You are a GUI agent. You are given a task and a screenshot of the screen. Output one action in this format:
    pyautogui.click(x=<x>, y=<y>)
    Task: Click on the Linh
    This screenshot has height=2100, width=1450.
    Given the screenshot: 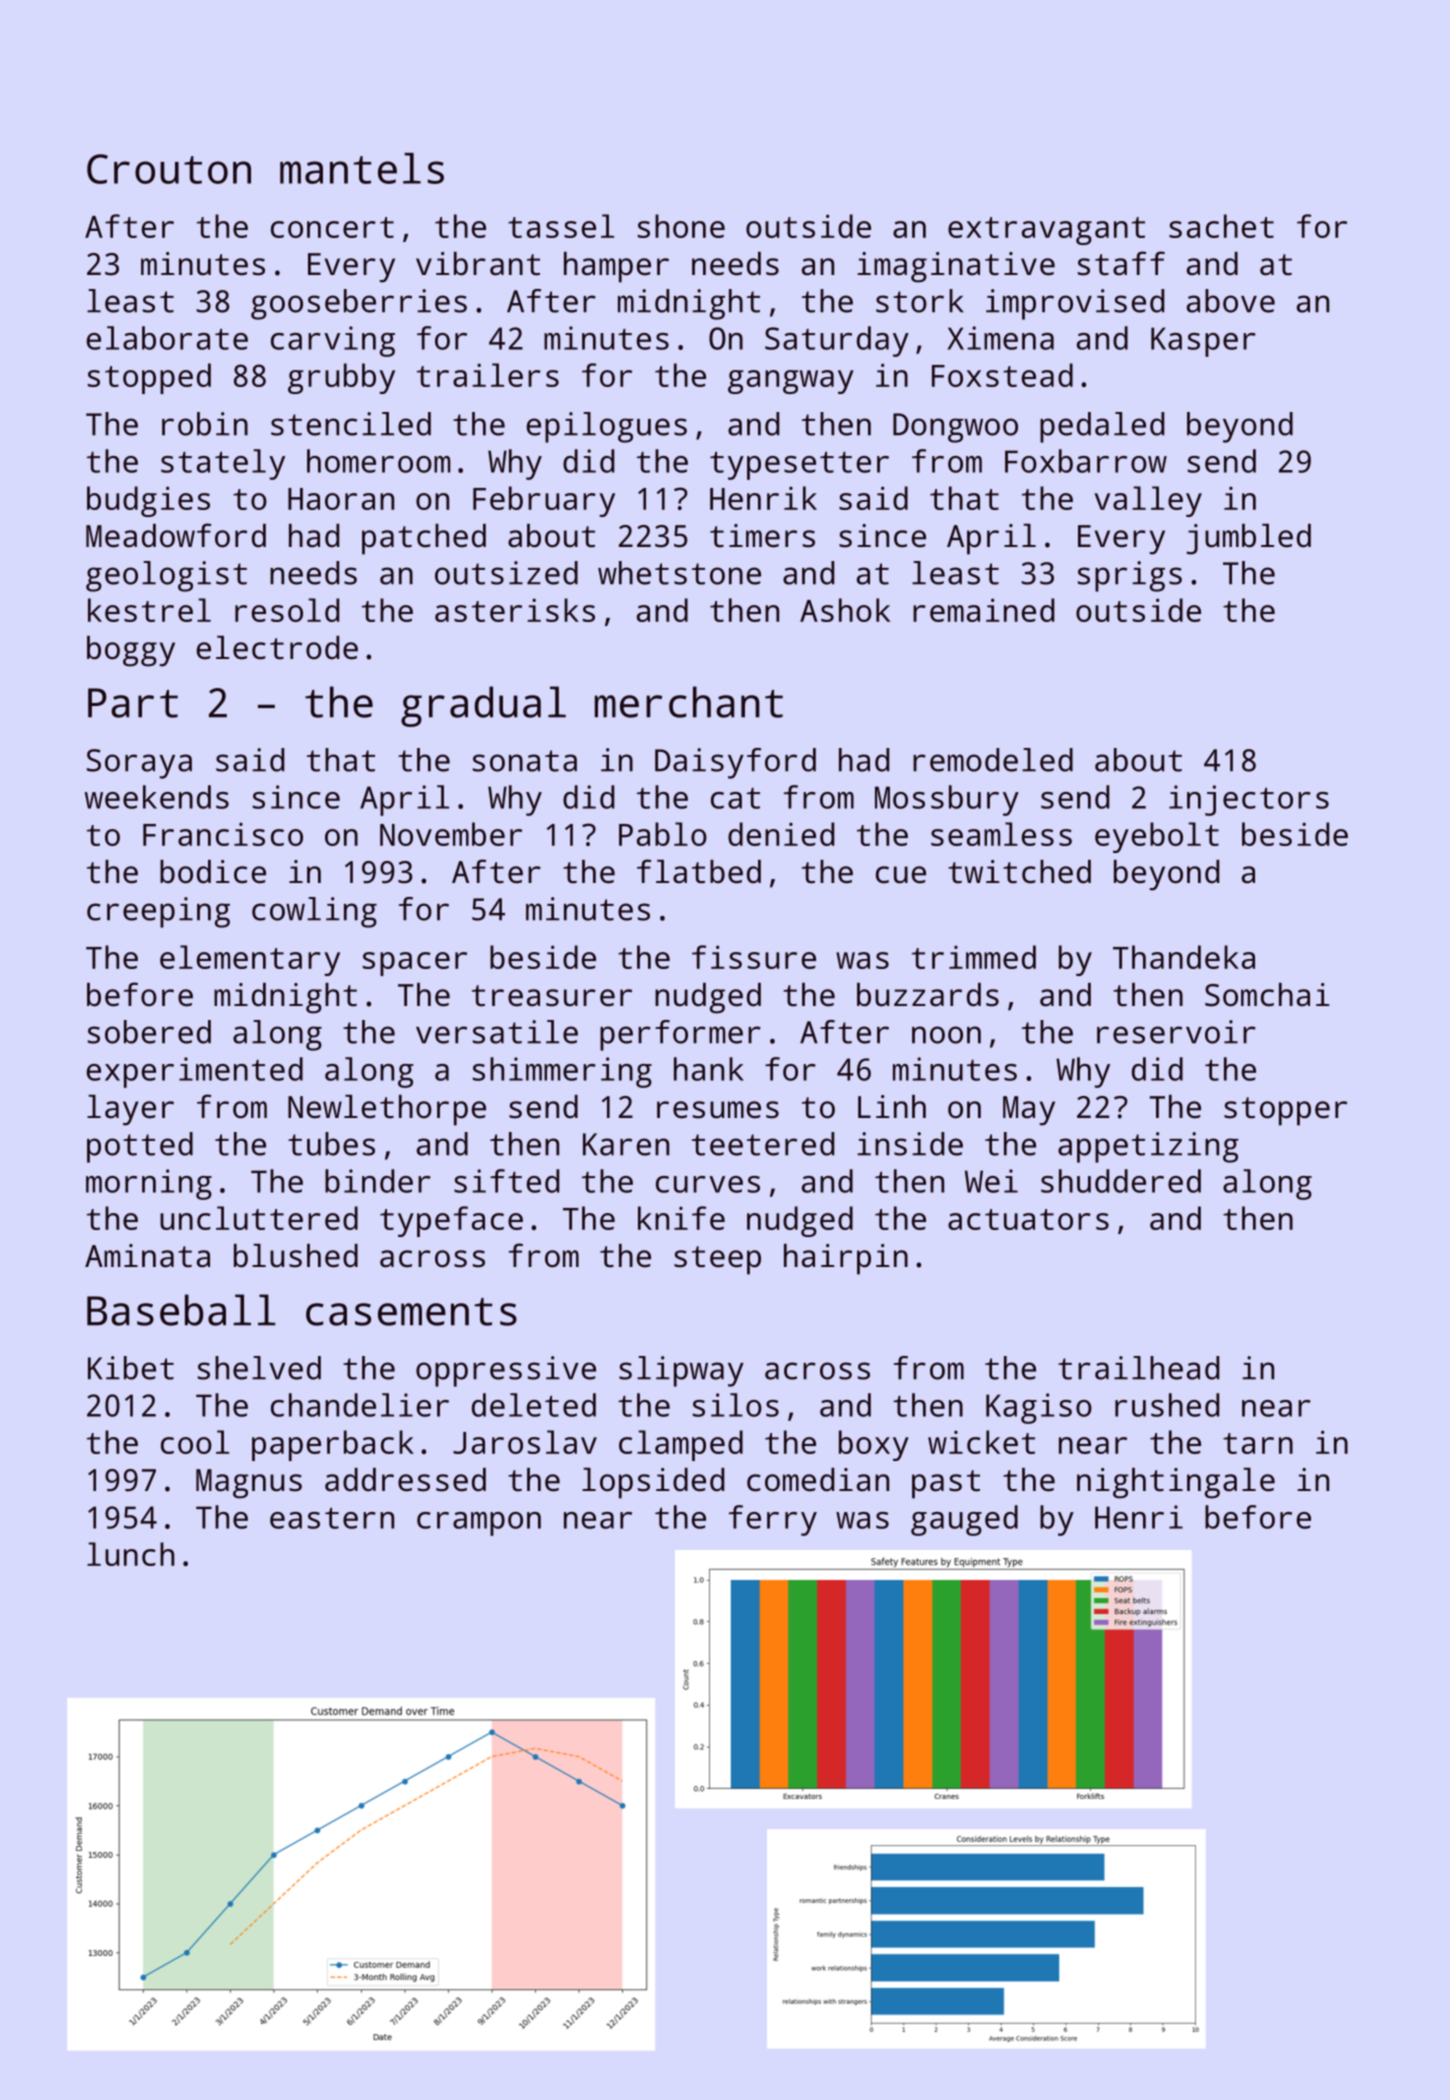 What is the action you would take?
    pyautogui.click(x=892, y=1106)
